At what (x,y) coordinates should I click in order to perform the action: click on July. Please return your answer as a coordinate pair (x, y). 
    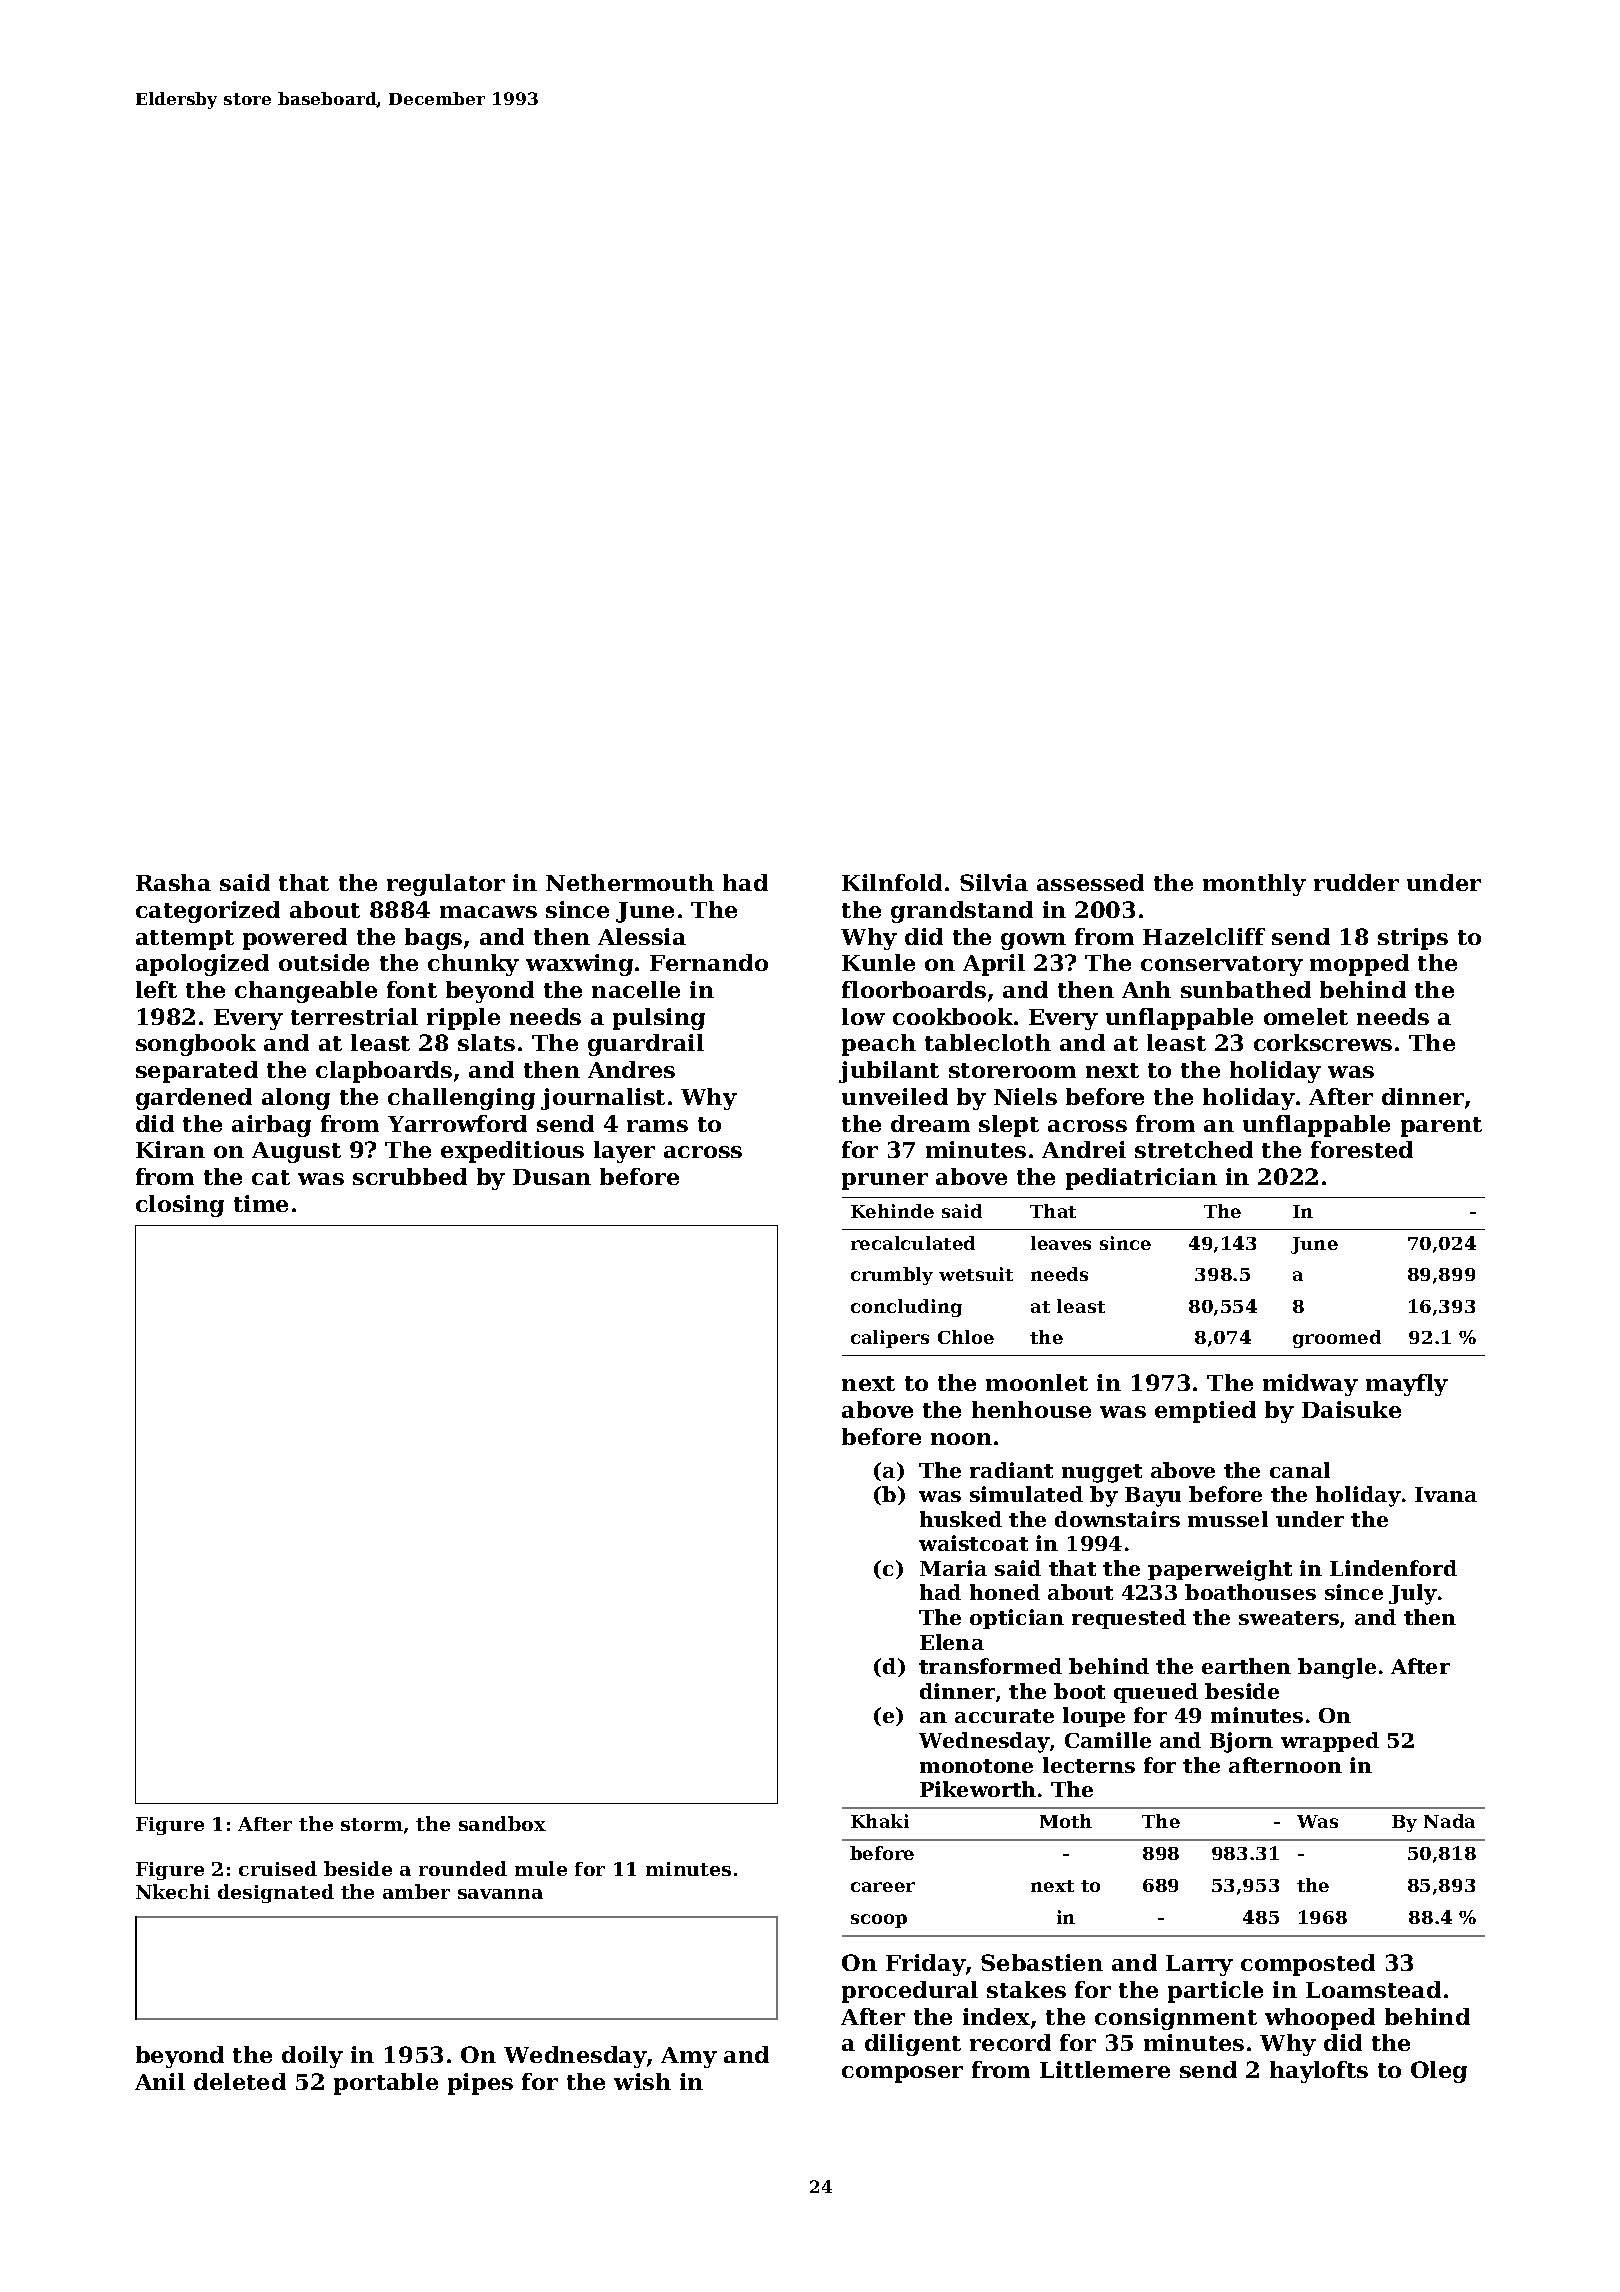
    Looking at the image, I should click on (1413, 1594).
